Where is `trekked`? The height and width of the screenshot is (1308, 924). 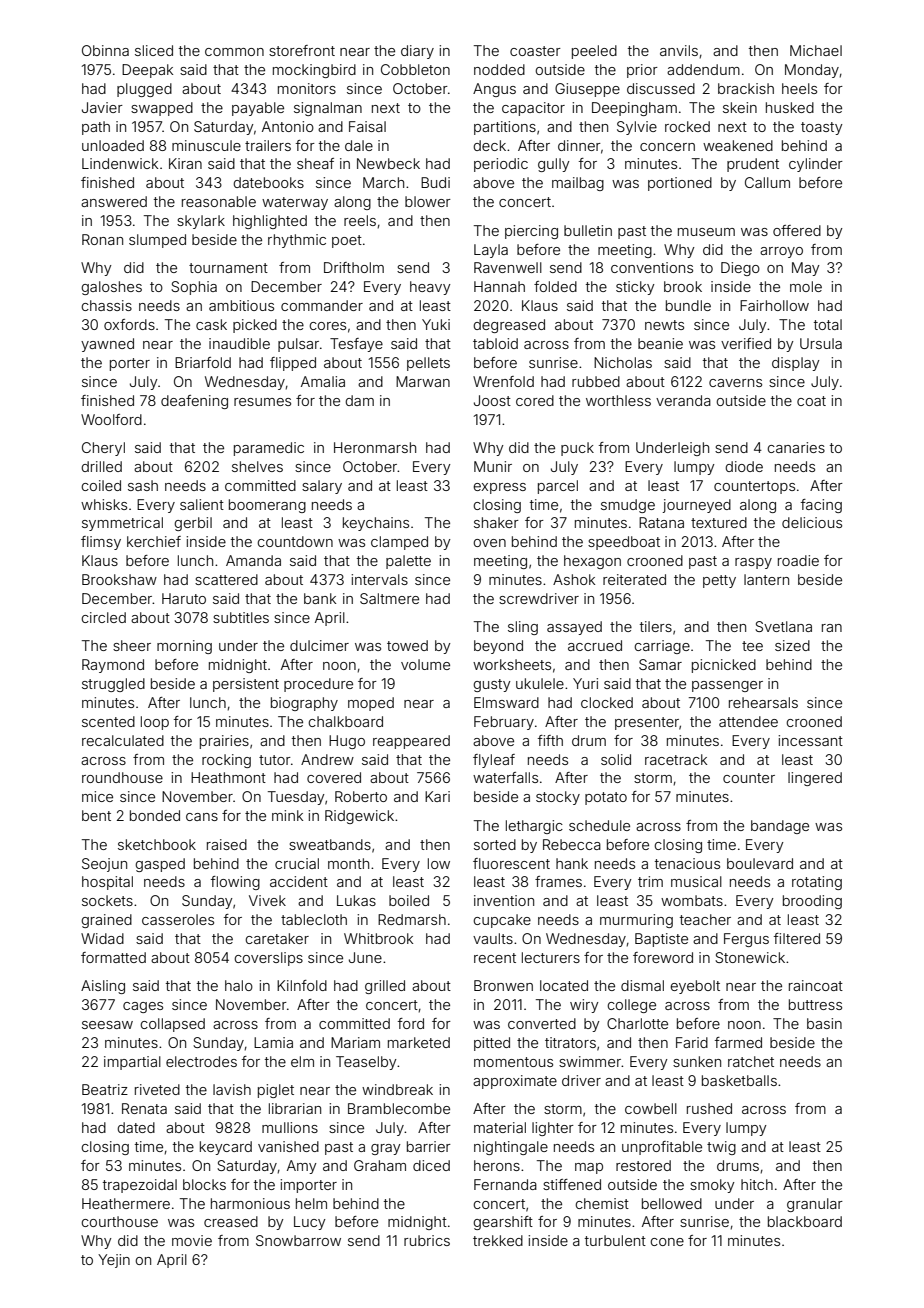
trekked is located at coordinates (498, 1240).
